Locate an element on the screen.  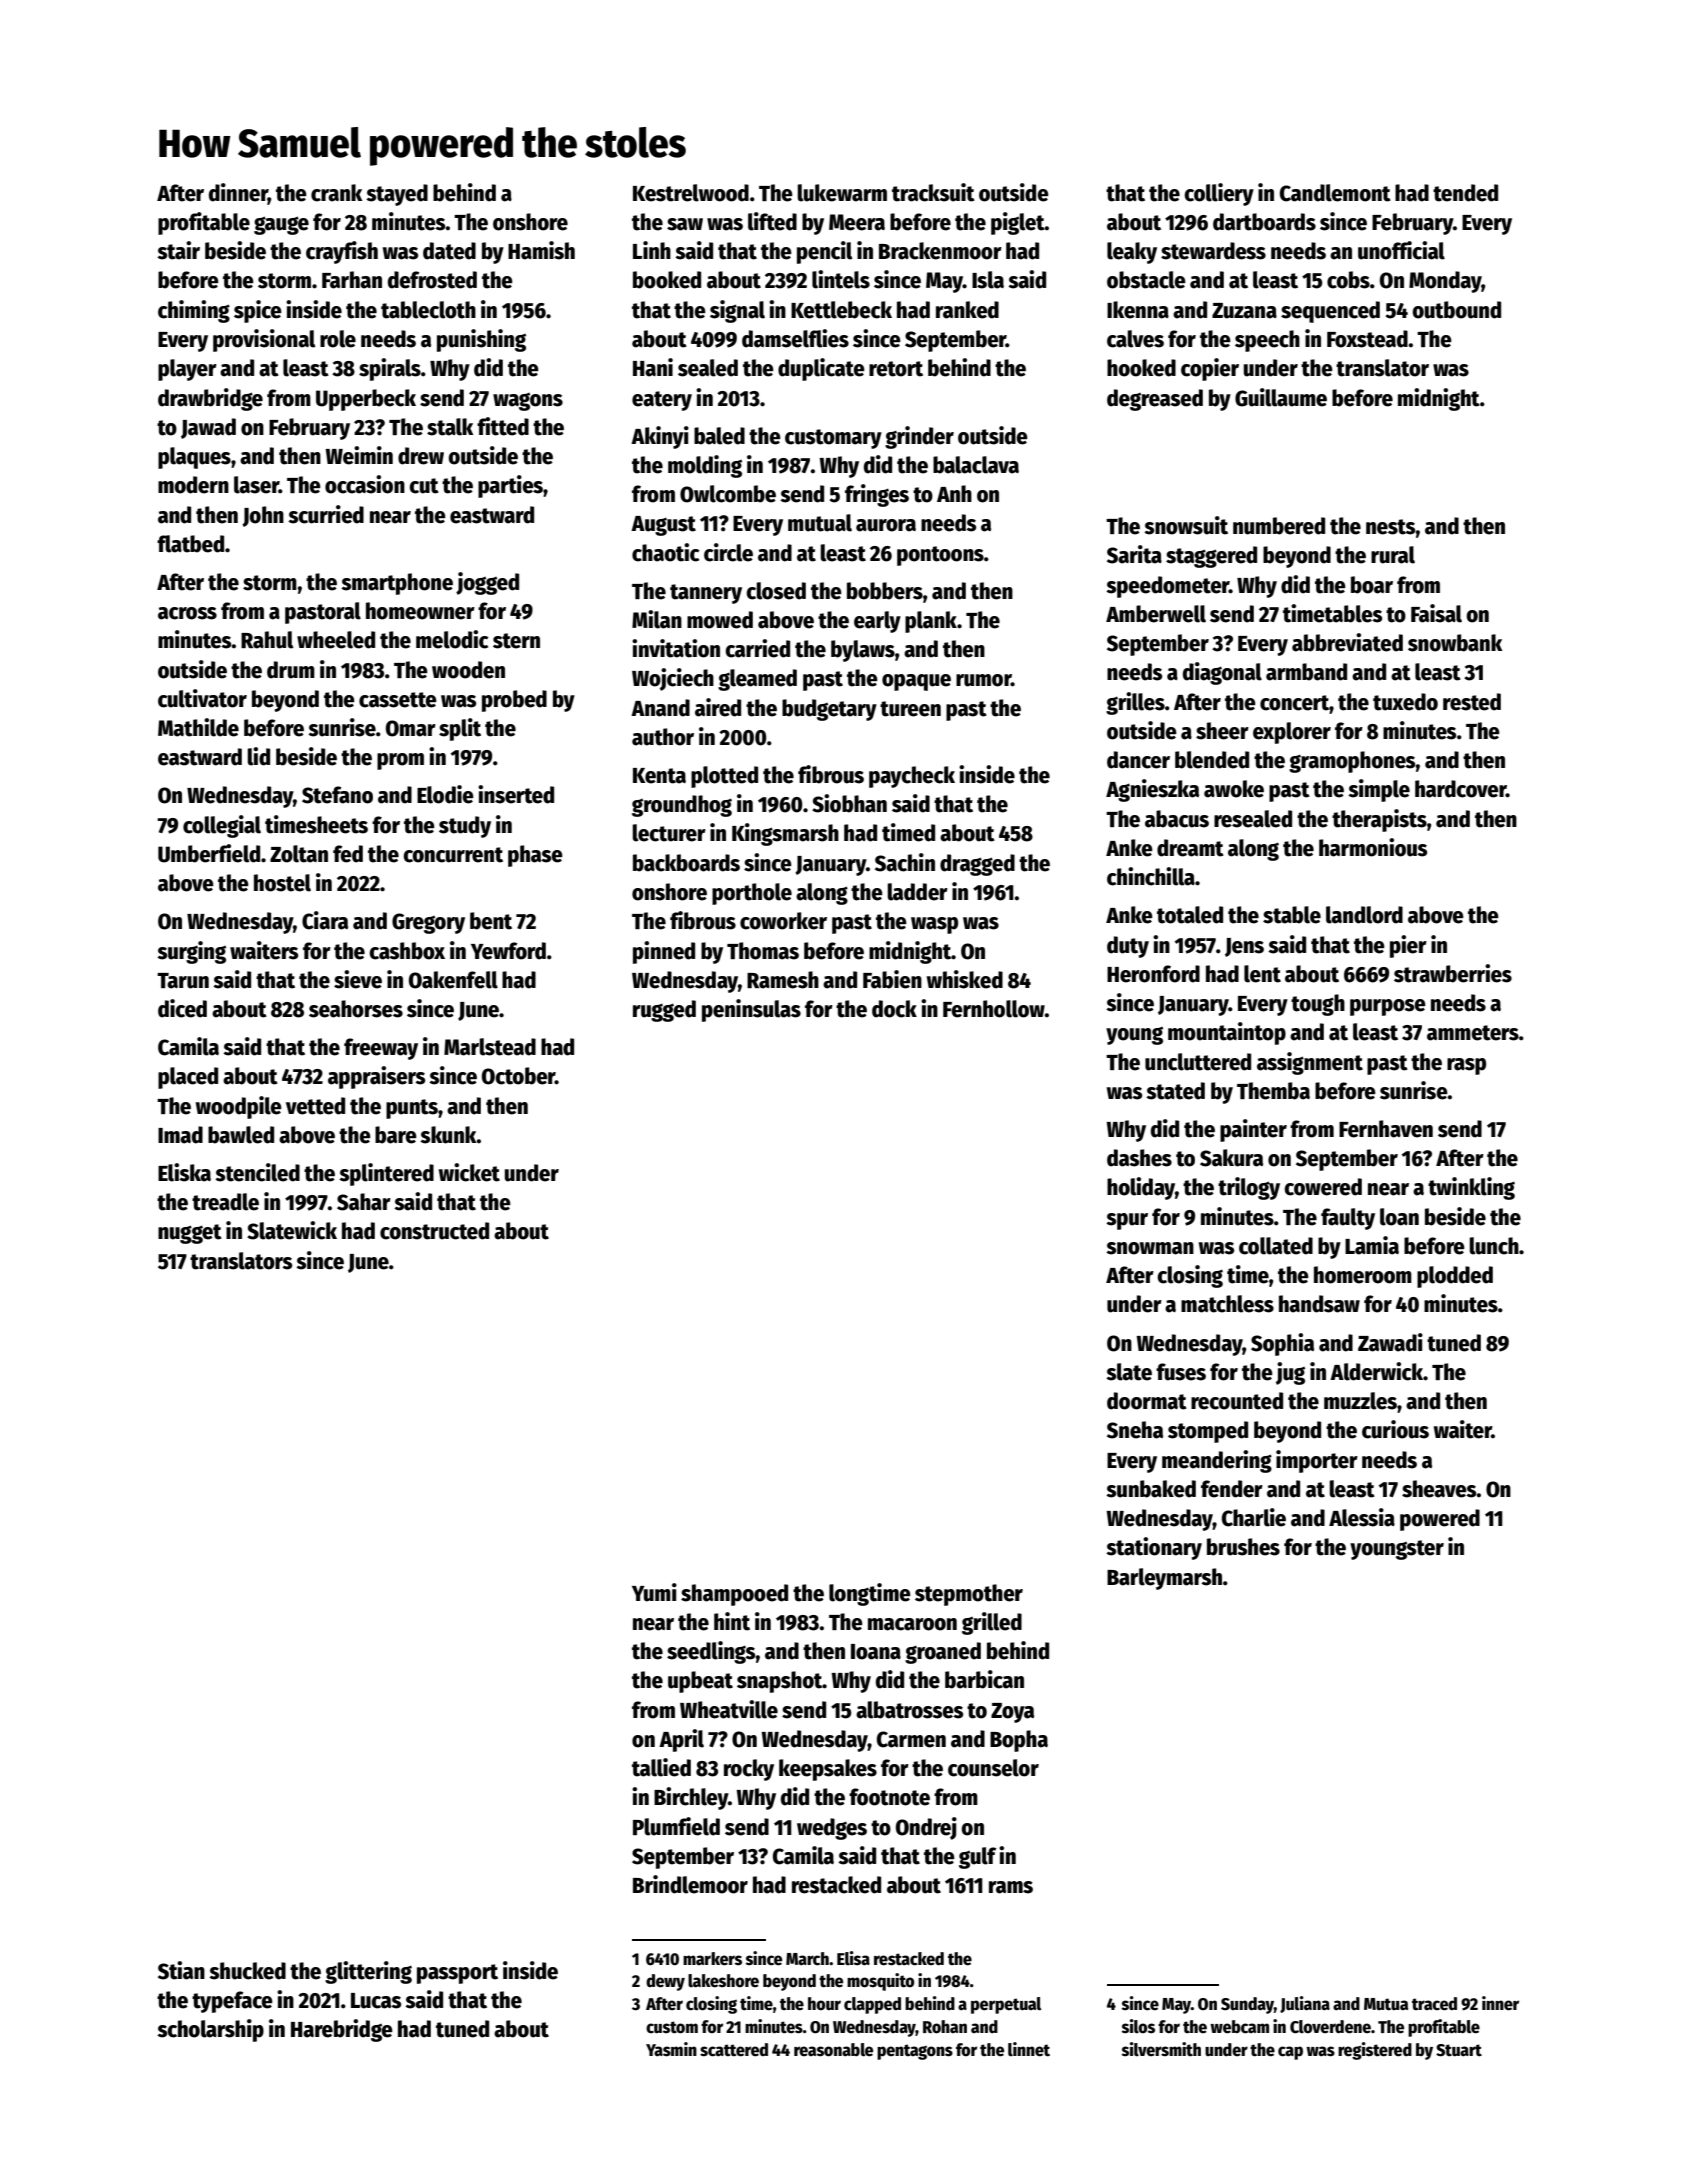
lunch is located at coordinates (1494, 1246).
